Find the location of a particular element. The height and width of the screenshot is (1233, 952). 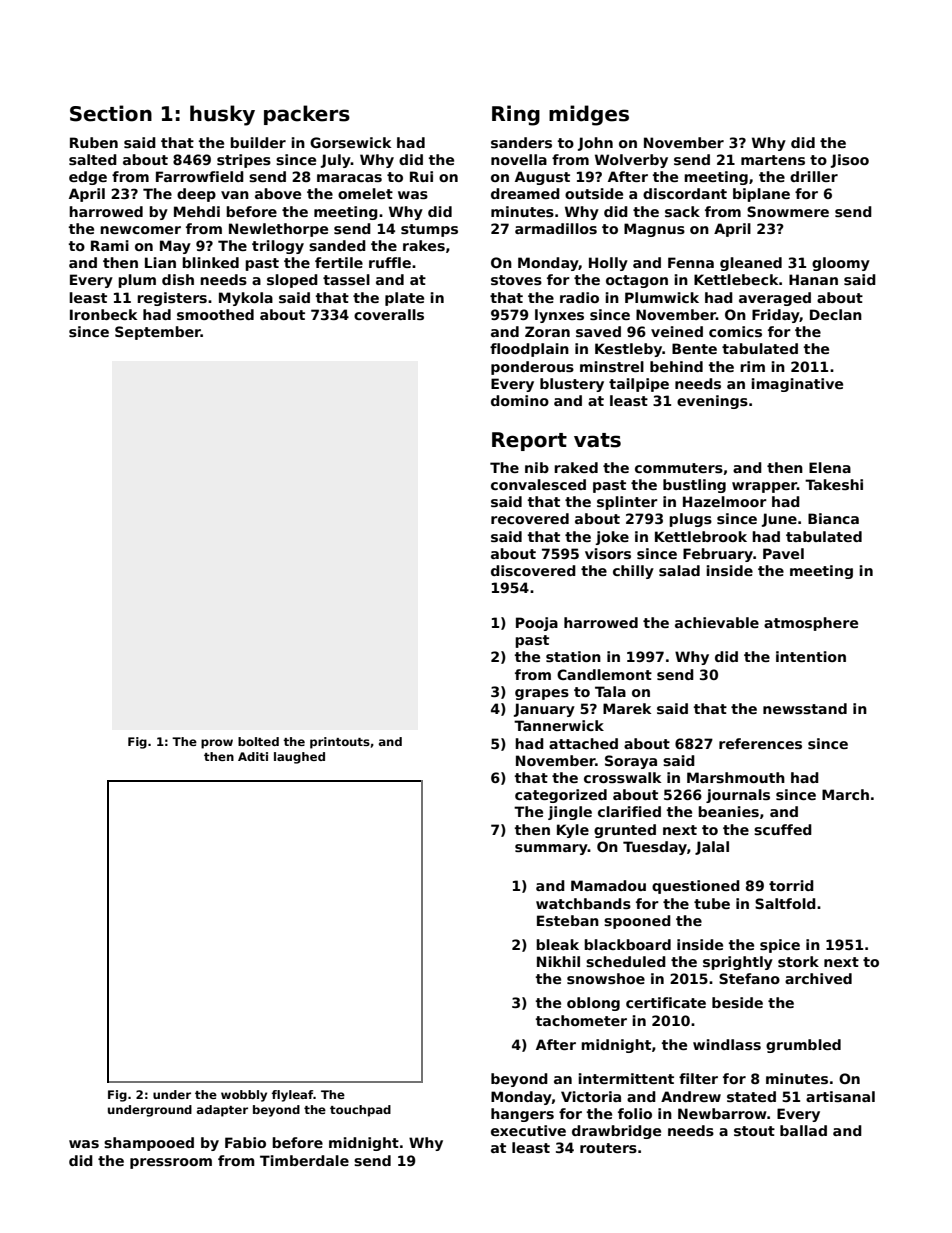

registers is located at coordinates (172, 299).
